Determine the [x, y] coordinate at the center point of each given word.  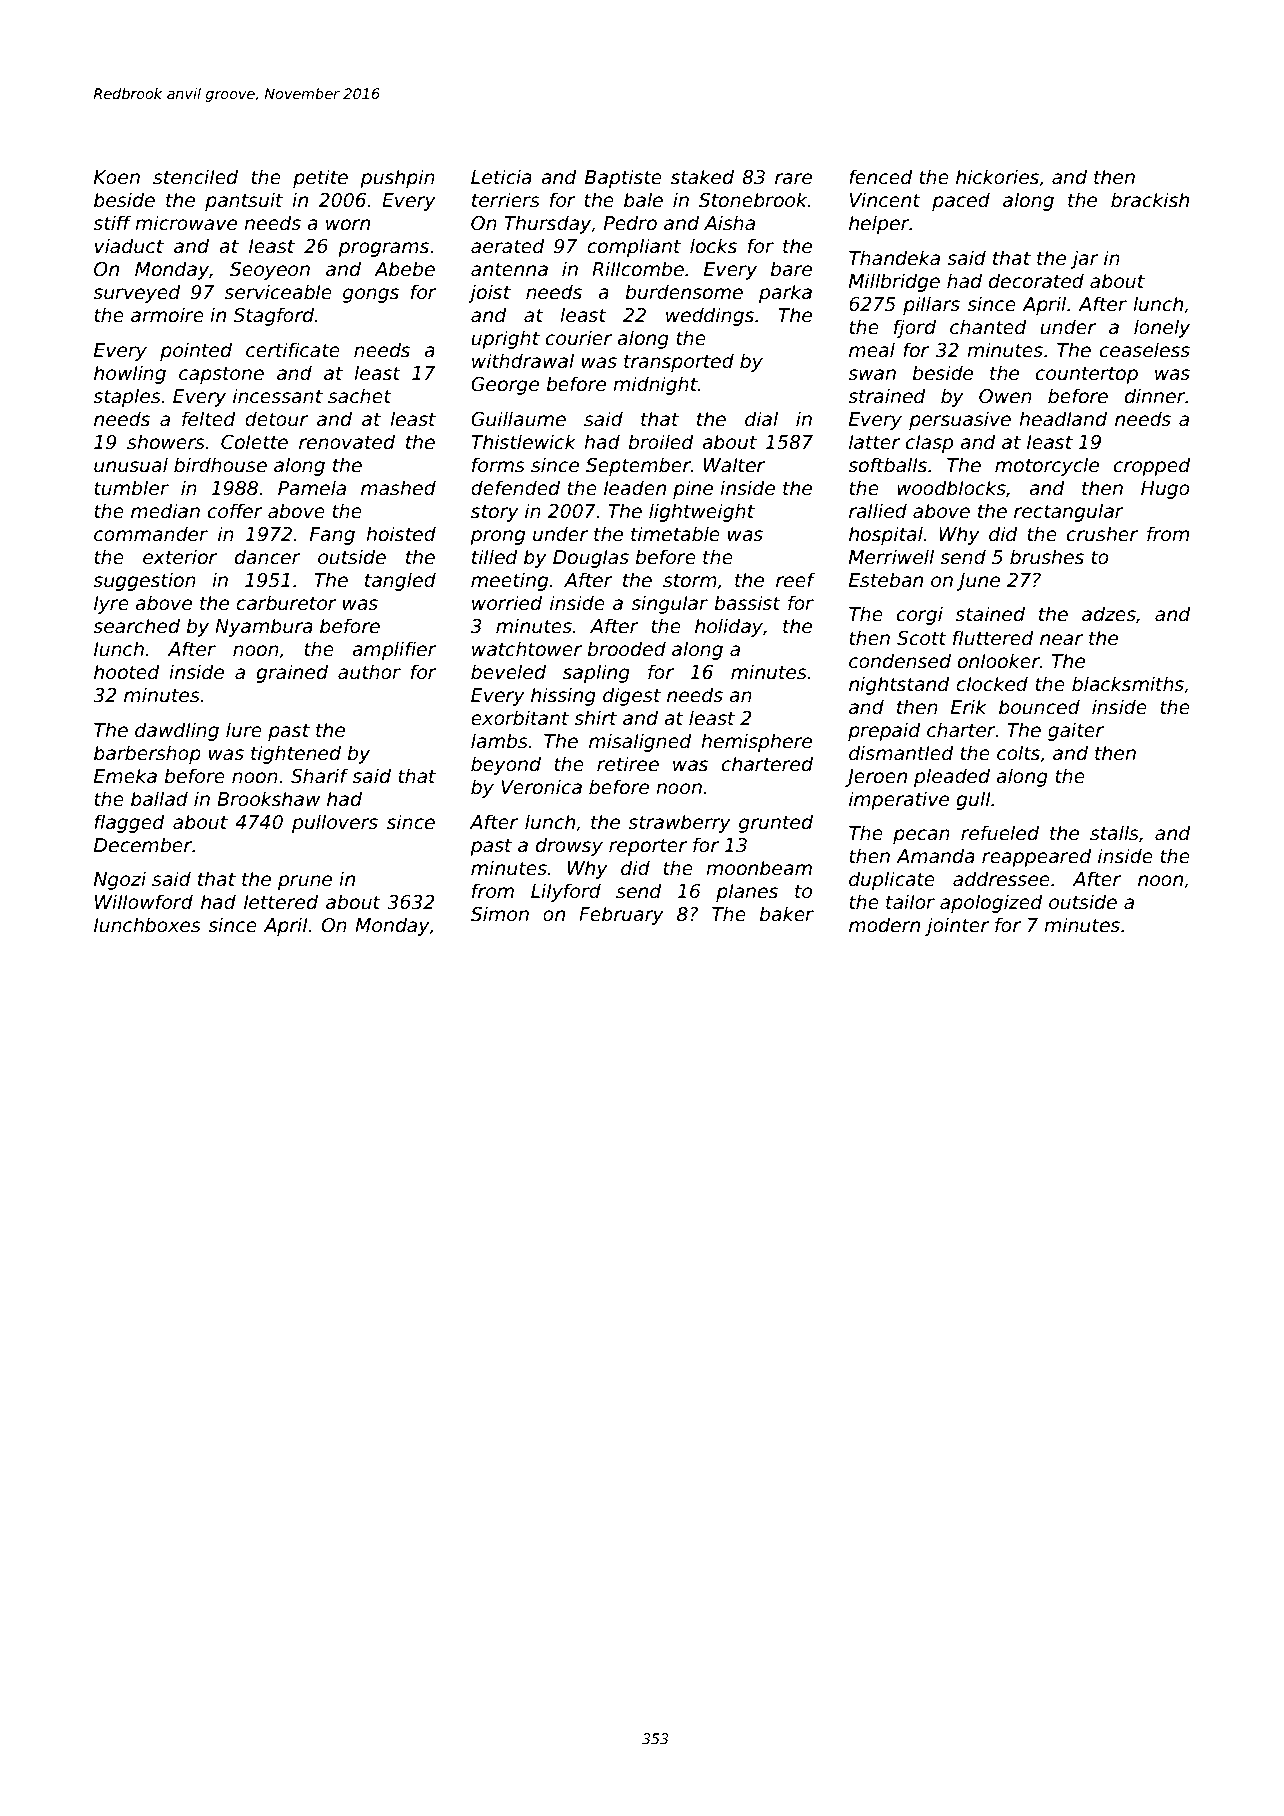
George [505, 386]
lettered [281, 902]
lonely [1162, 328]
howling [130, 374]
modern [884, 925]
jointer [957, 926]
